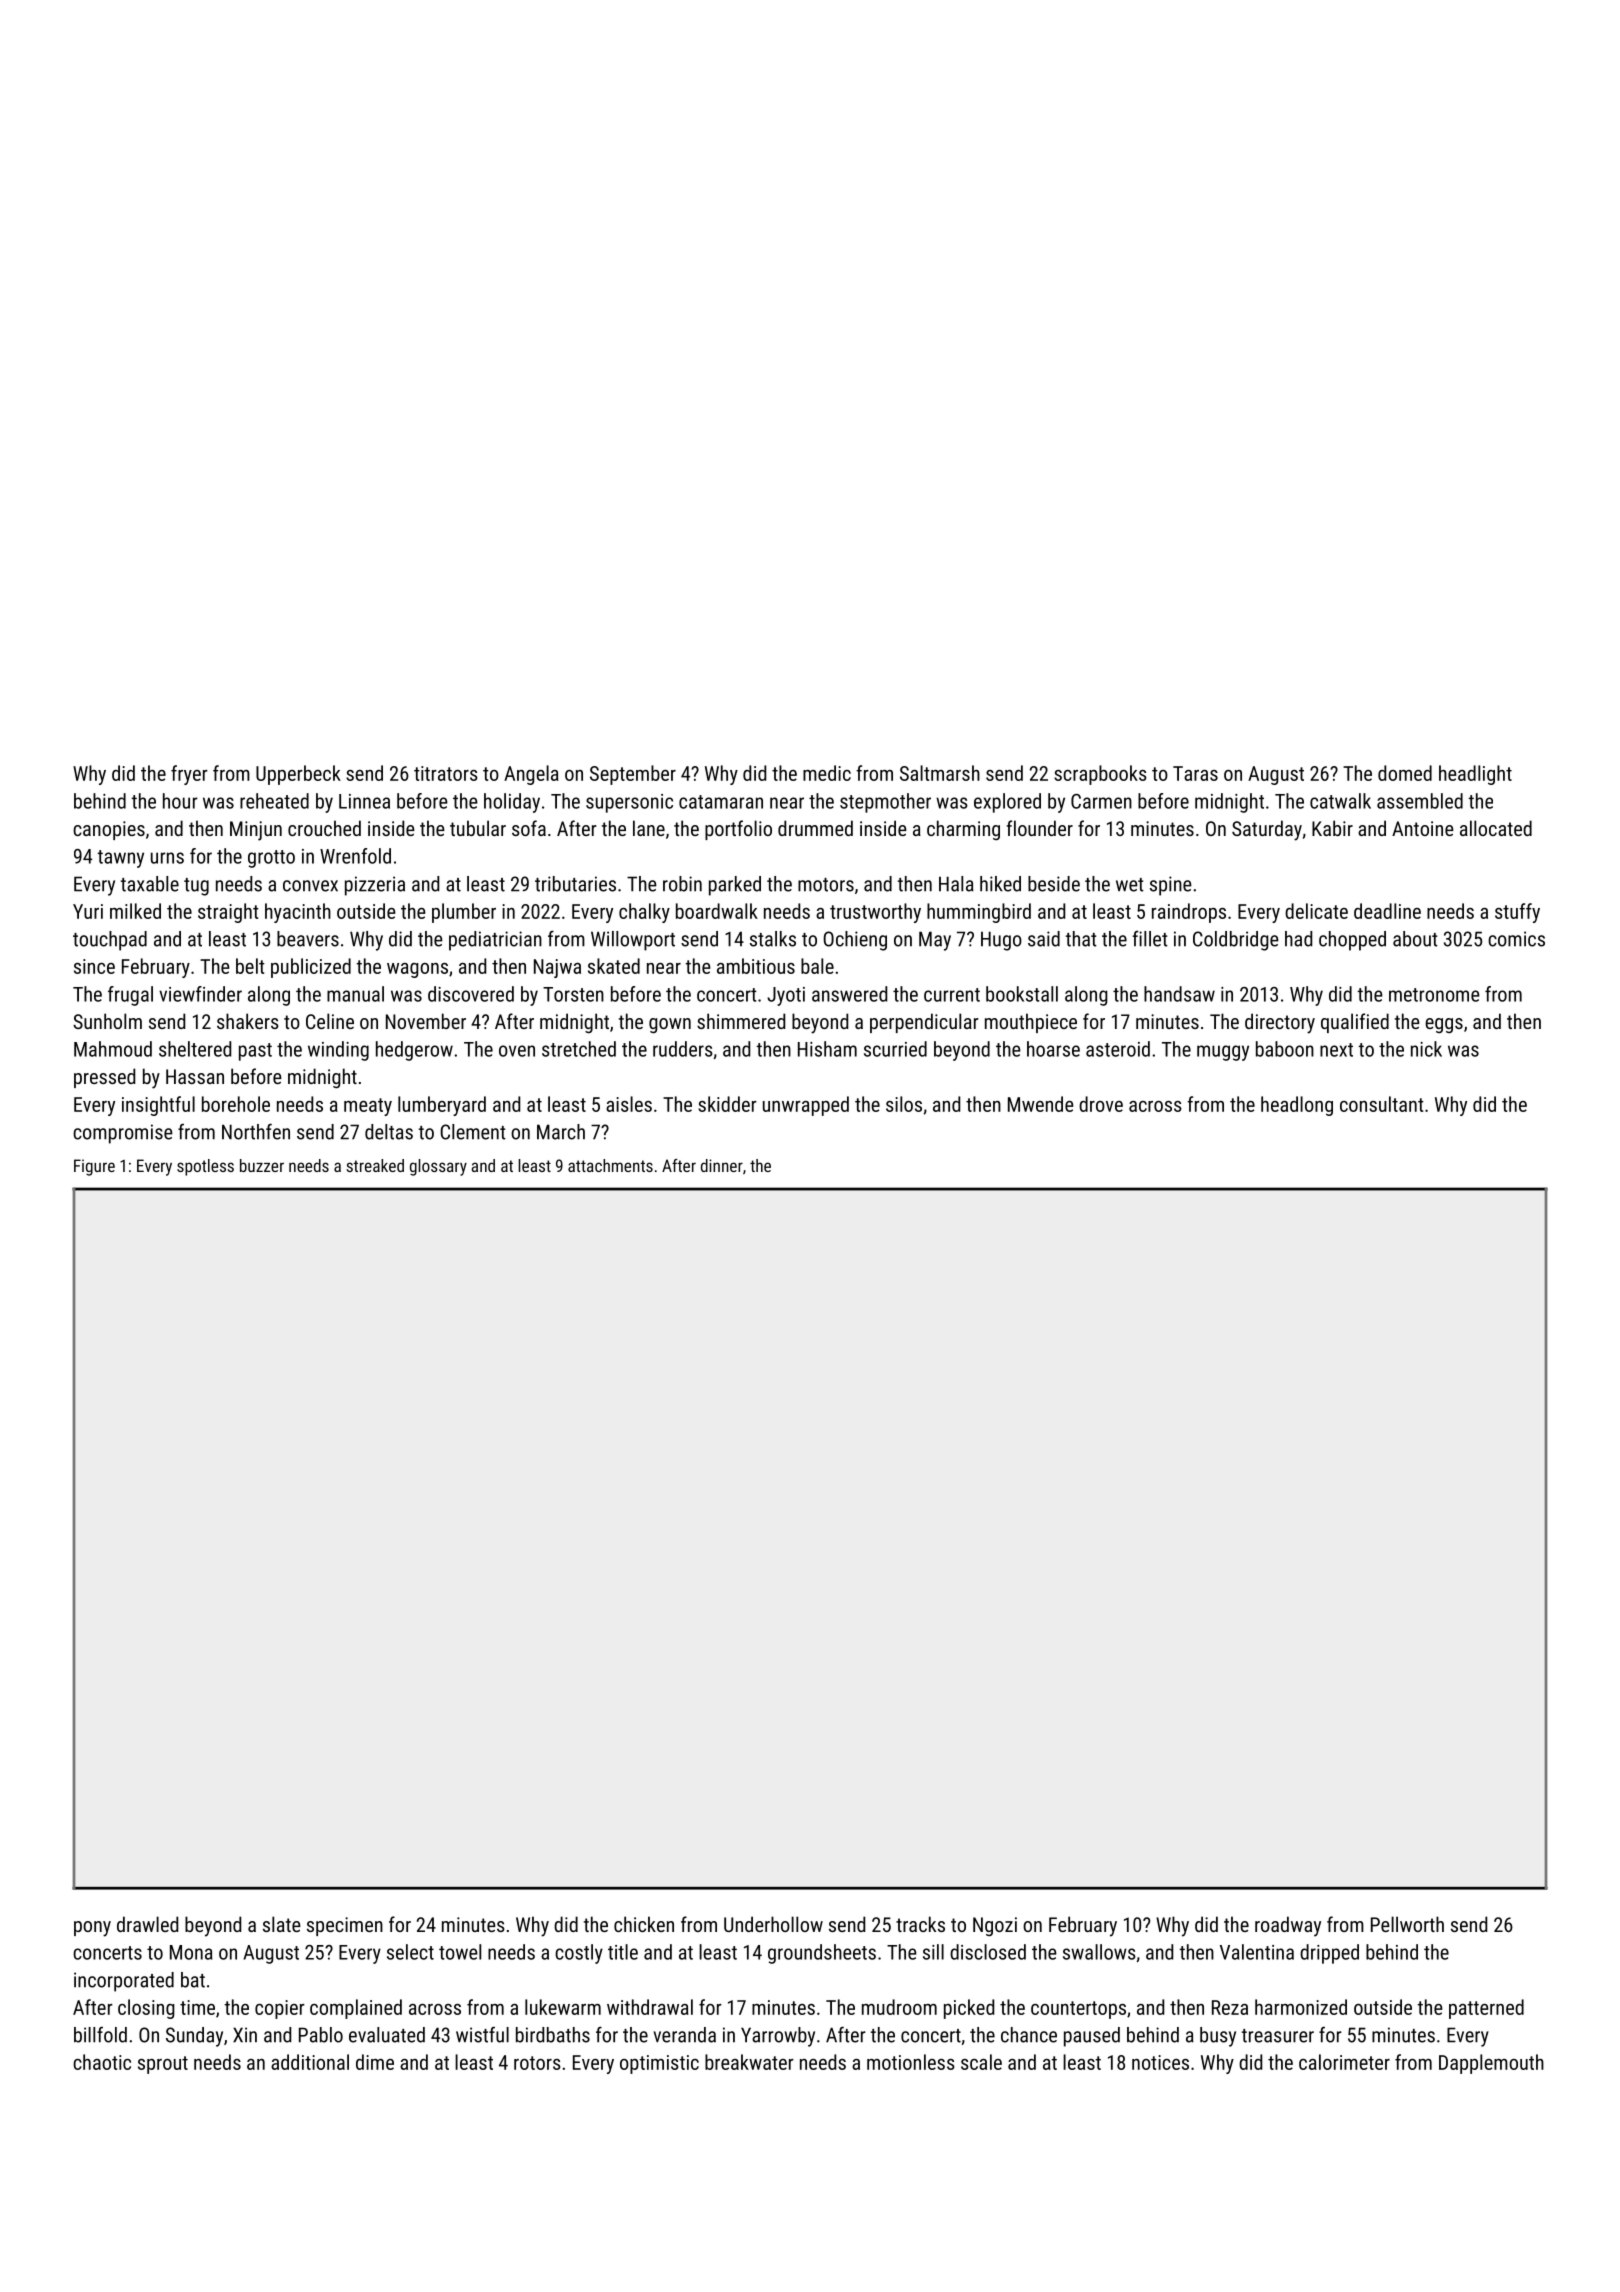  I want to click on Figure, so click(94, 1167).
